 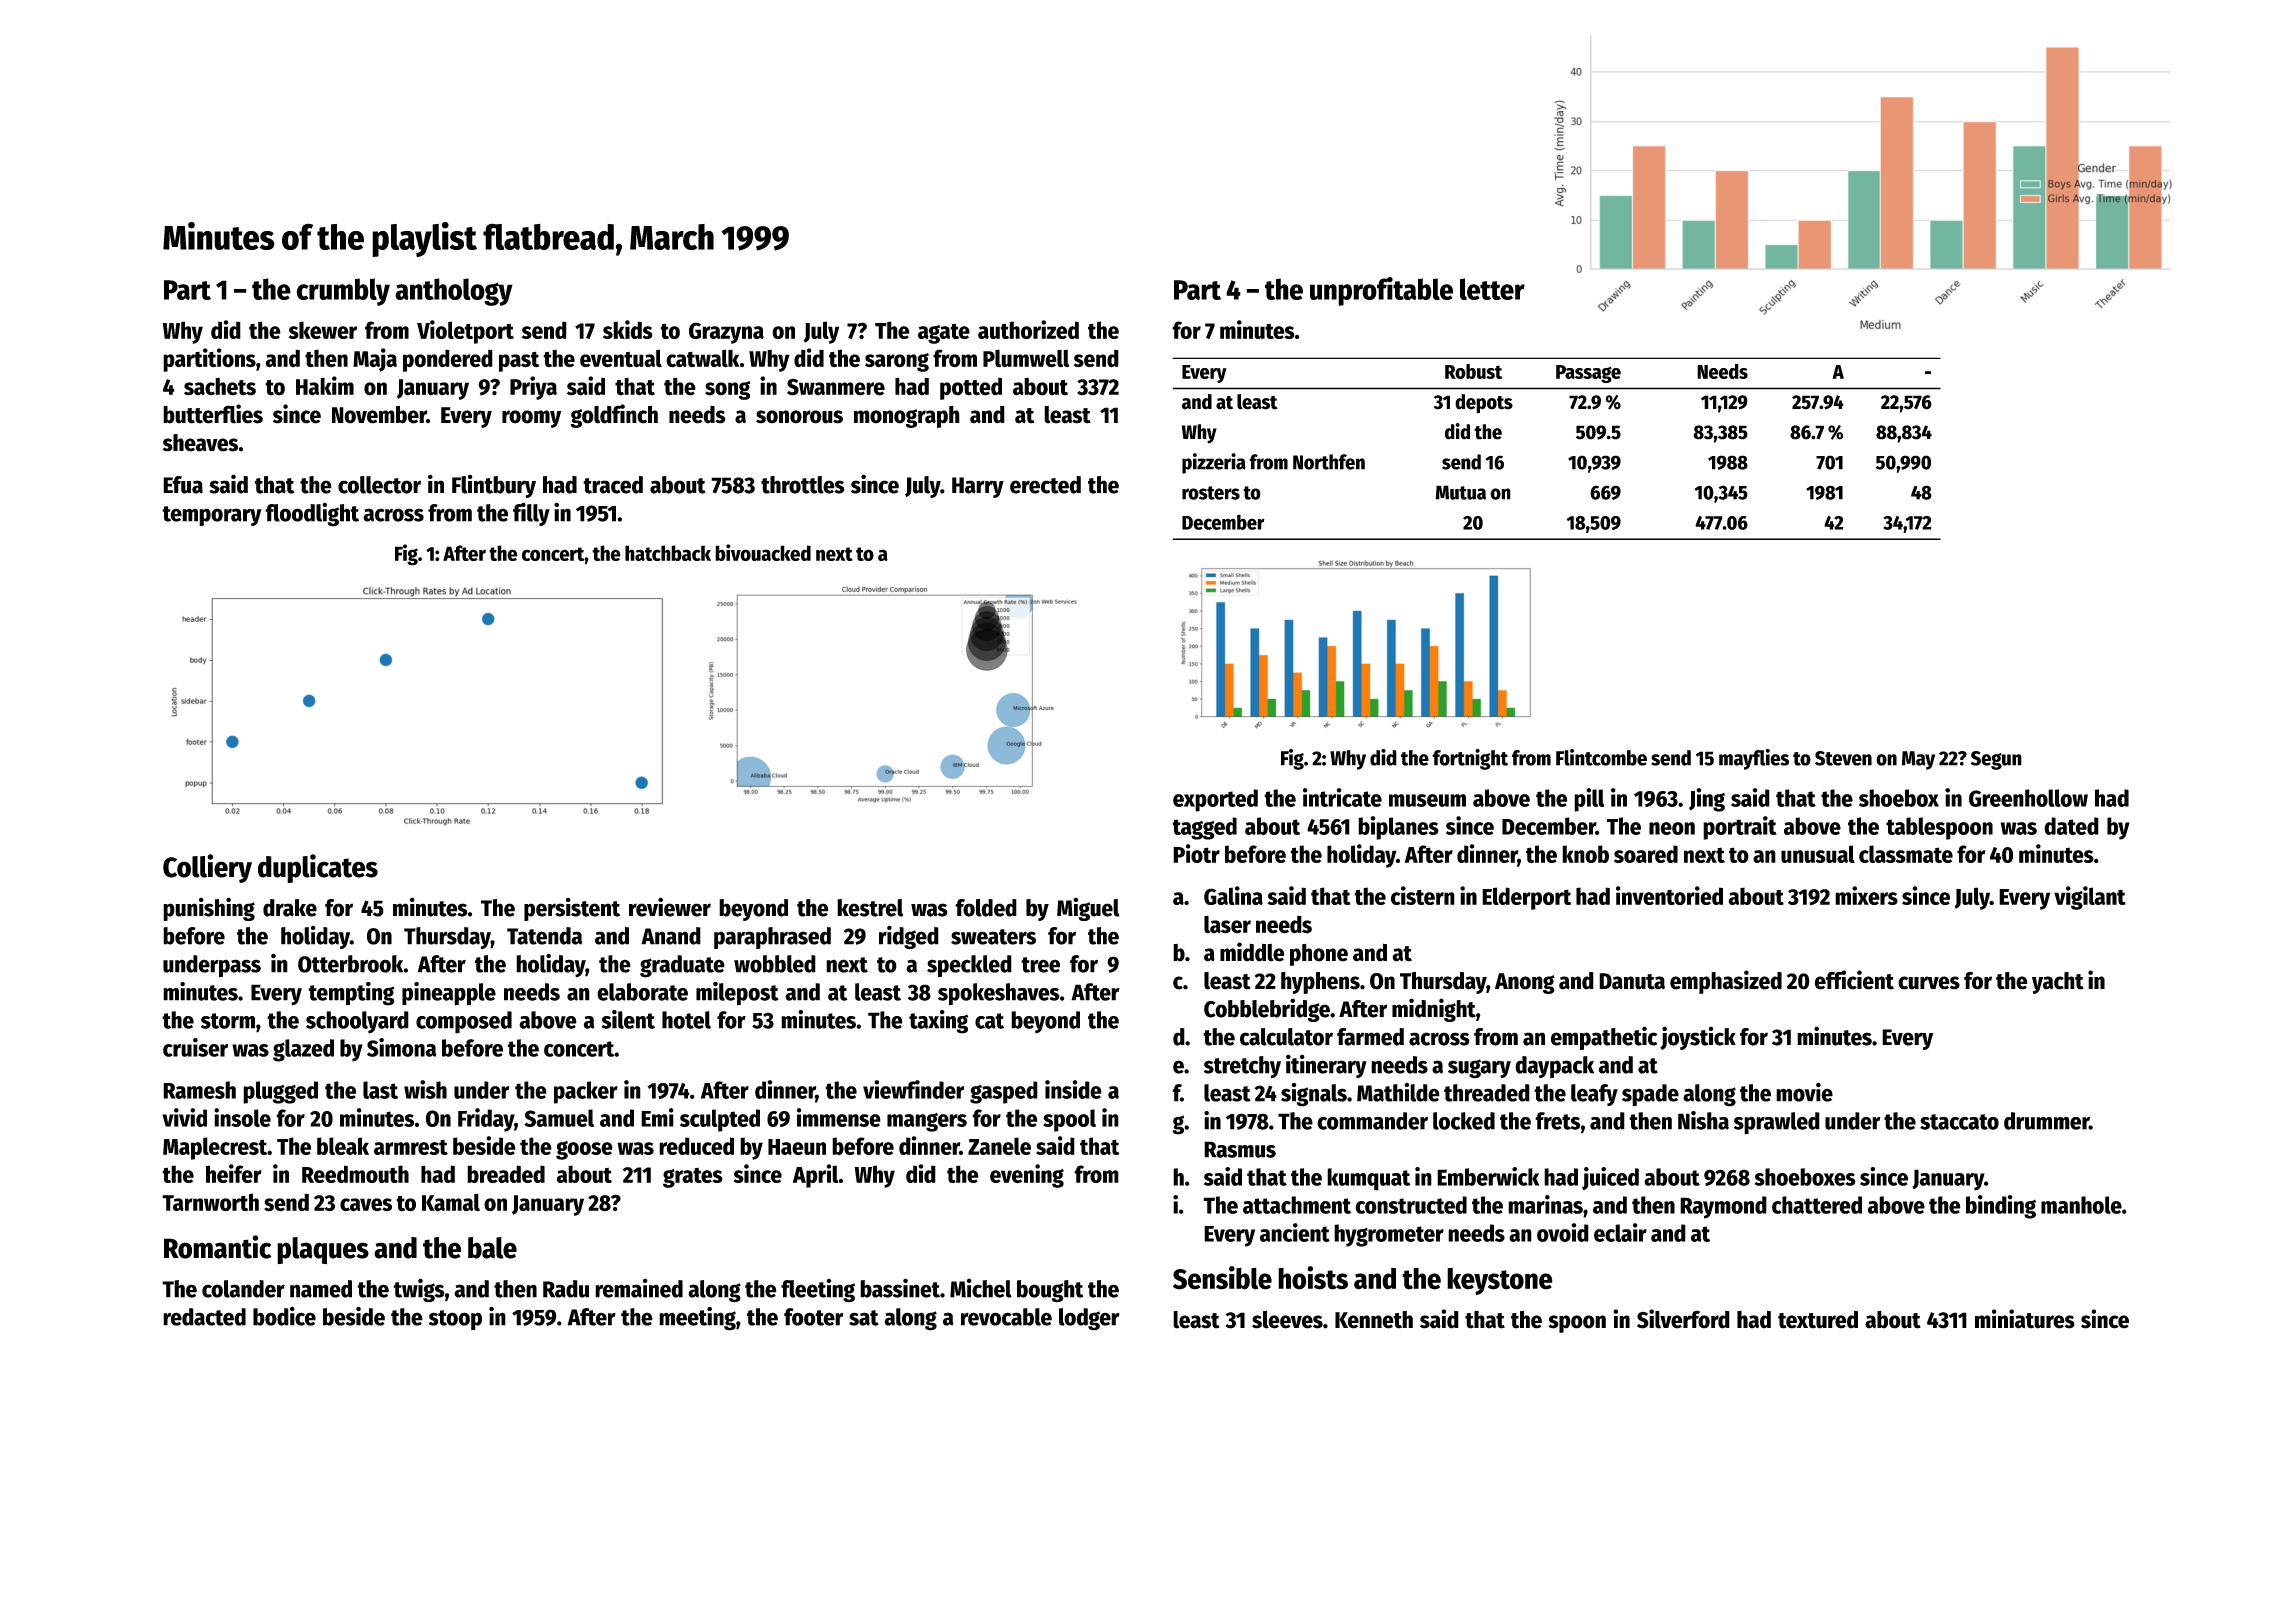 What do you see at coordinates (1492, 289) in the image?
I see `letter` at bounding box center [1492, 289].
